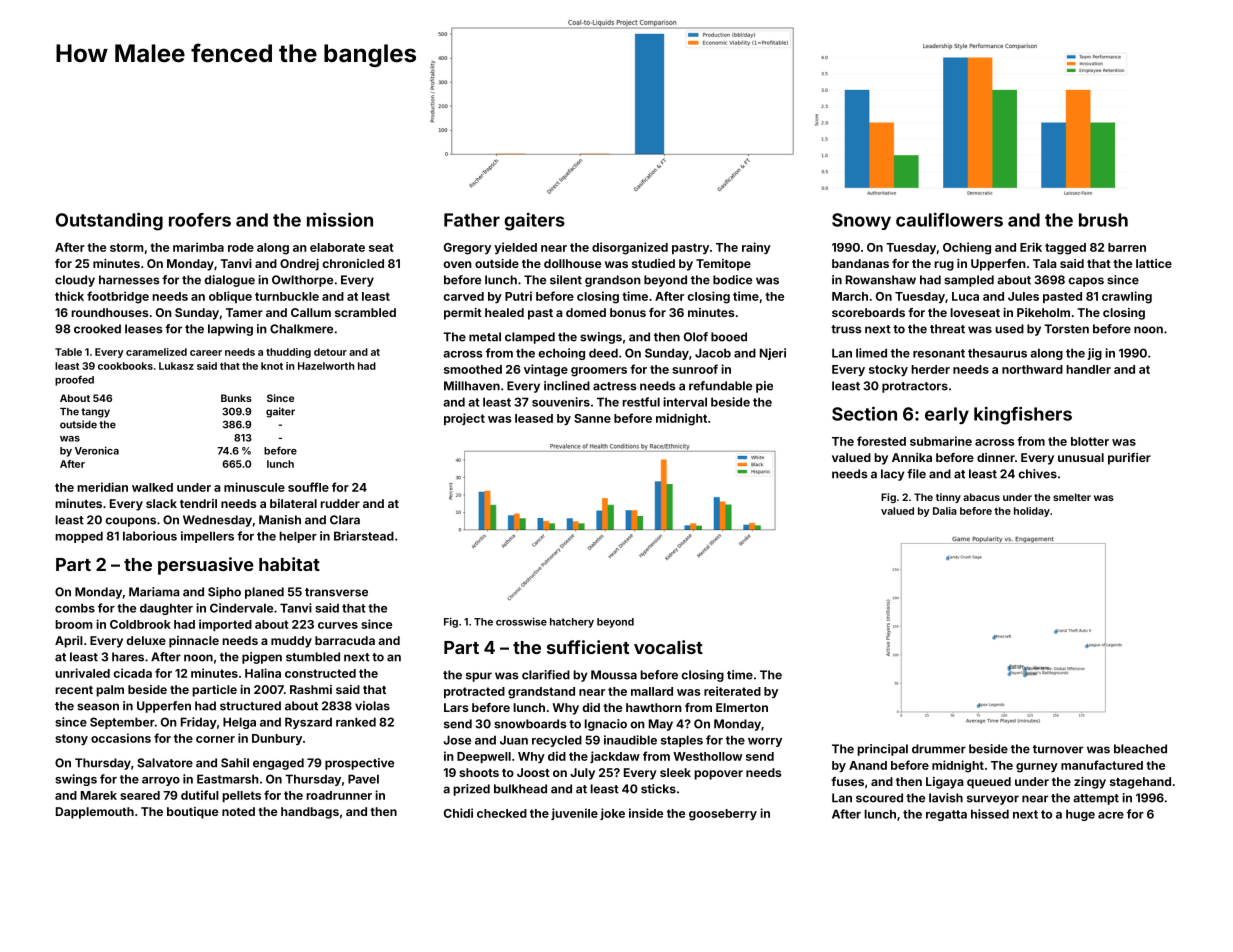 This screenshot has width=1233, height=952. Describe the element at coordinates (236, 398) in the screenshot. I see `Bunks` at that location.
